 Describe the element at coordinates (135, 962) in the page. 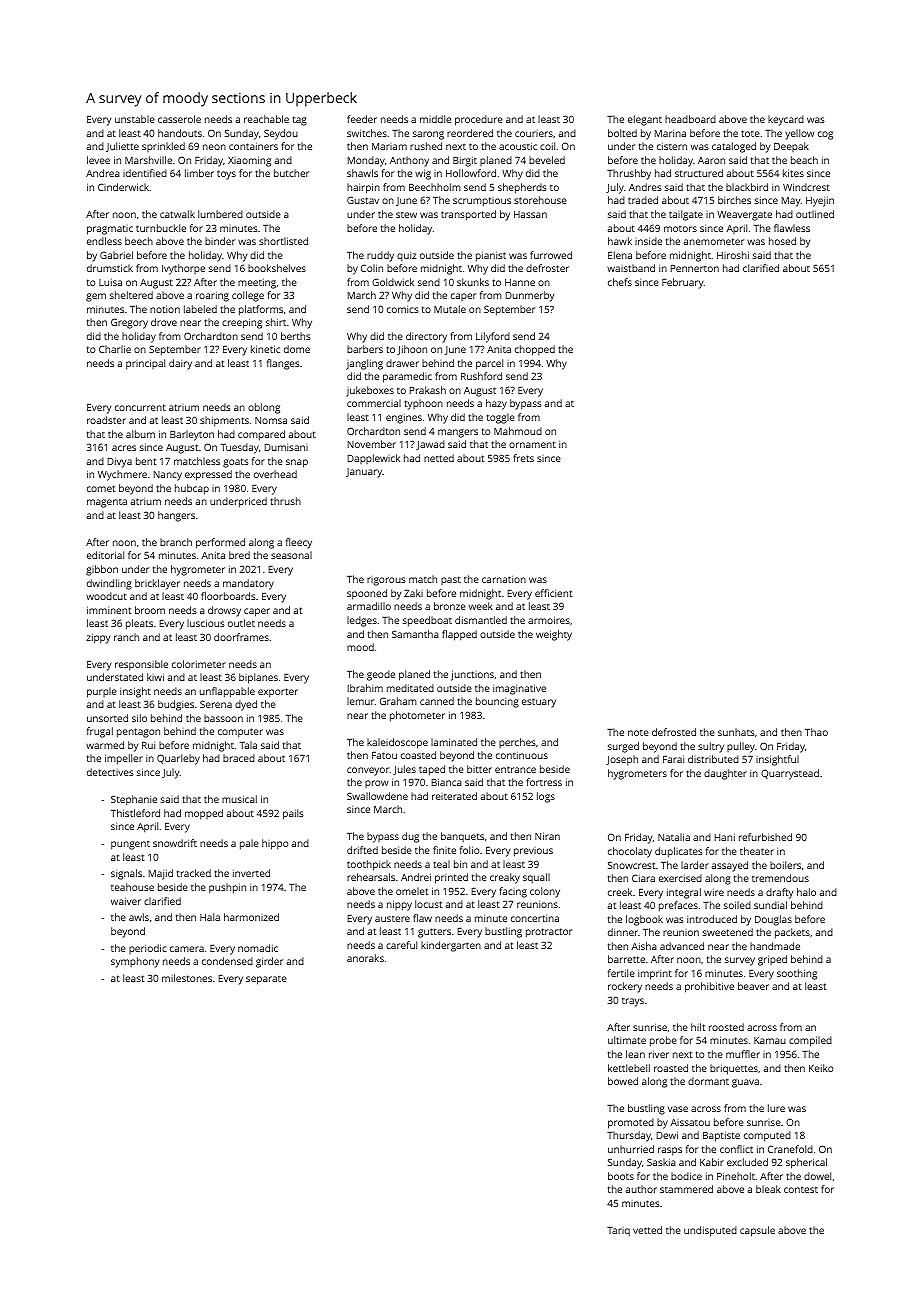

I see `symphony` at that location.
